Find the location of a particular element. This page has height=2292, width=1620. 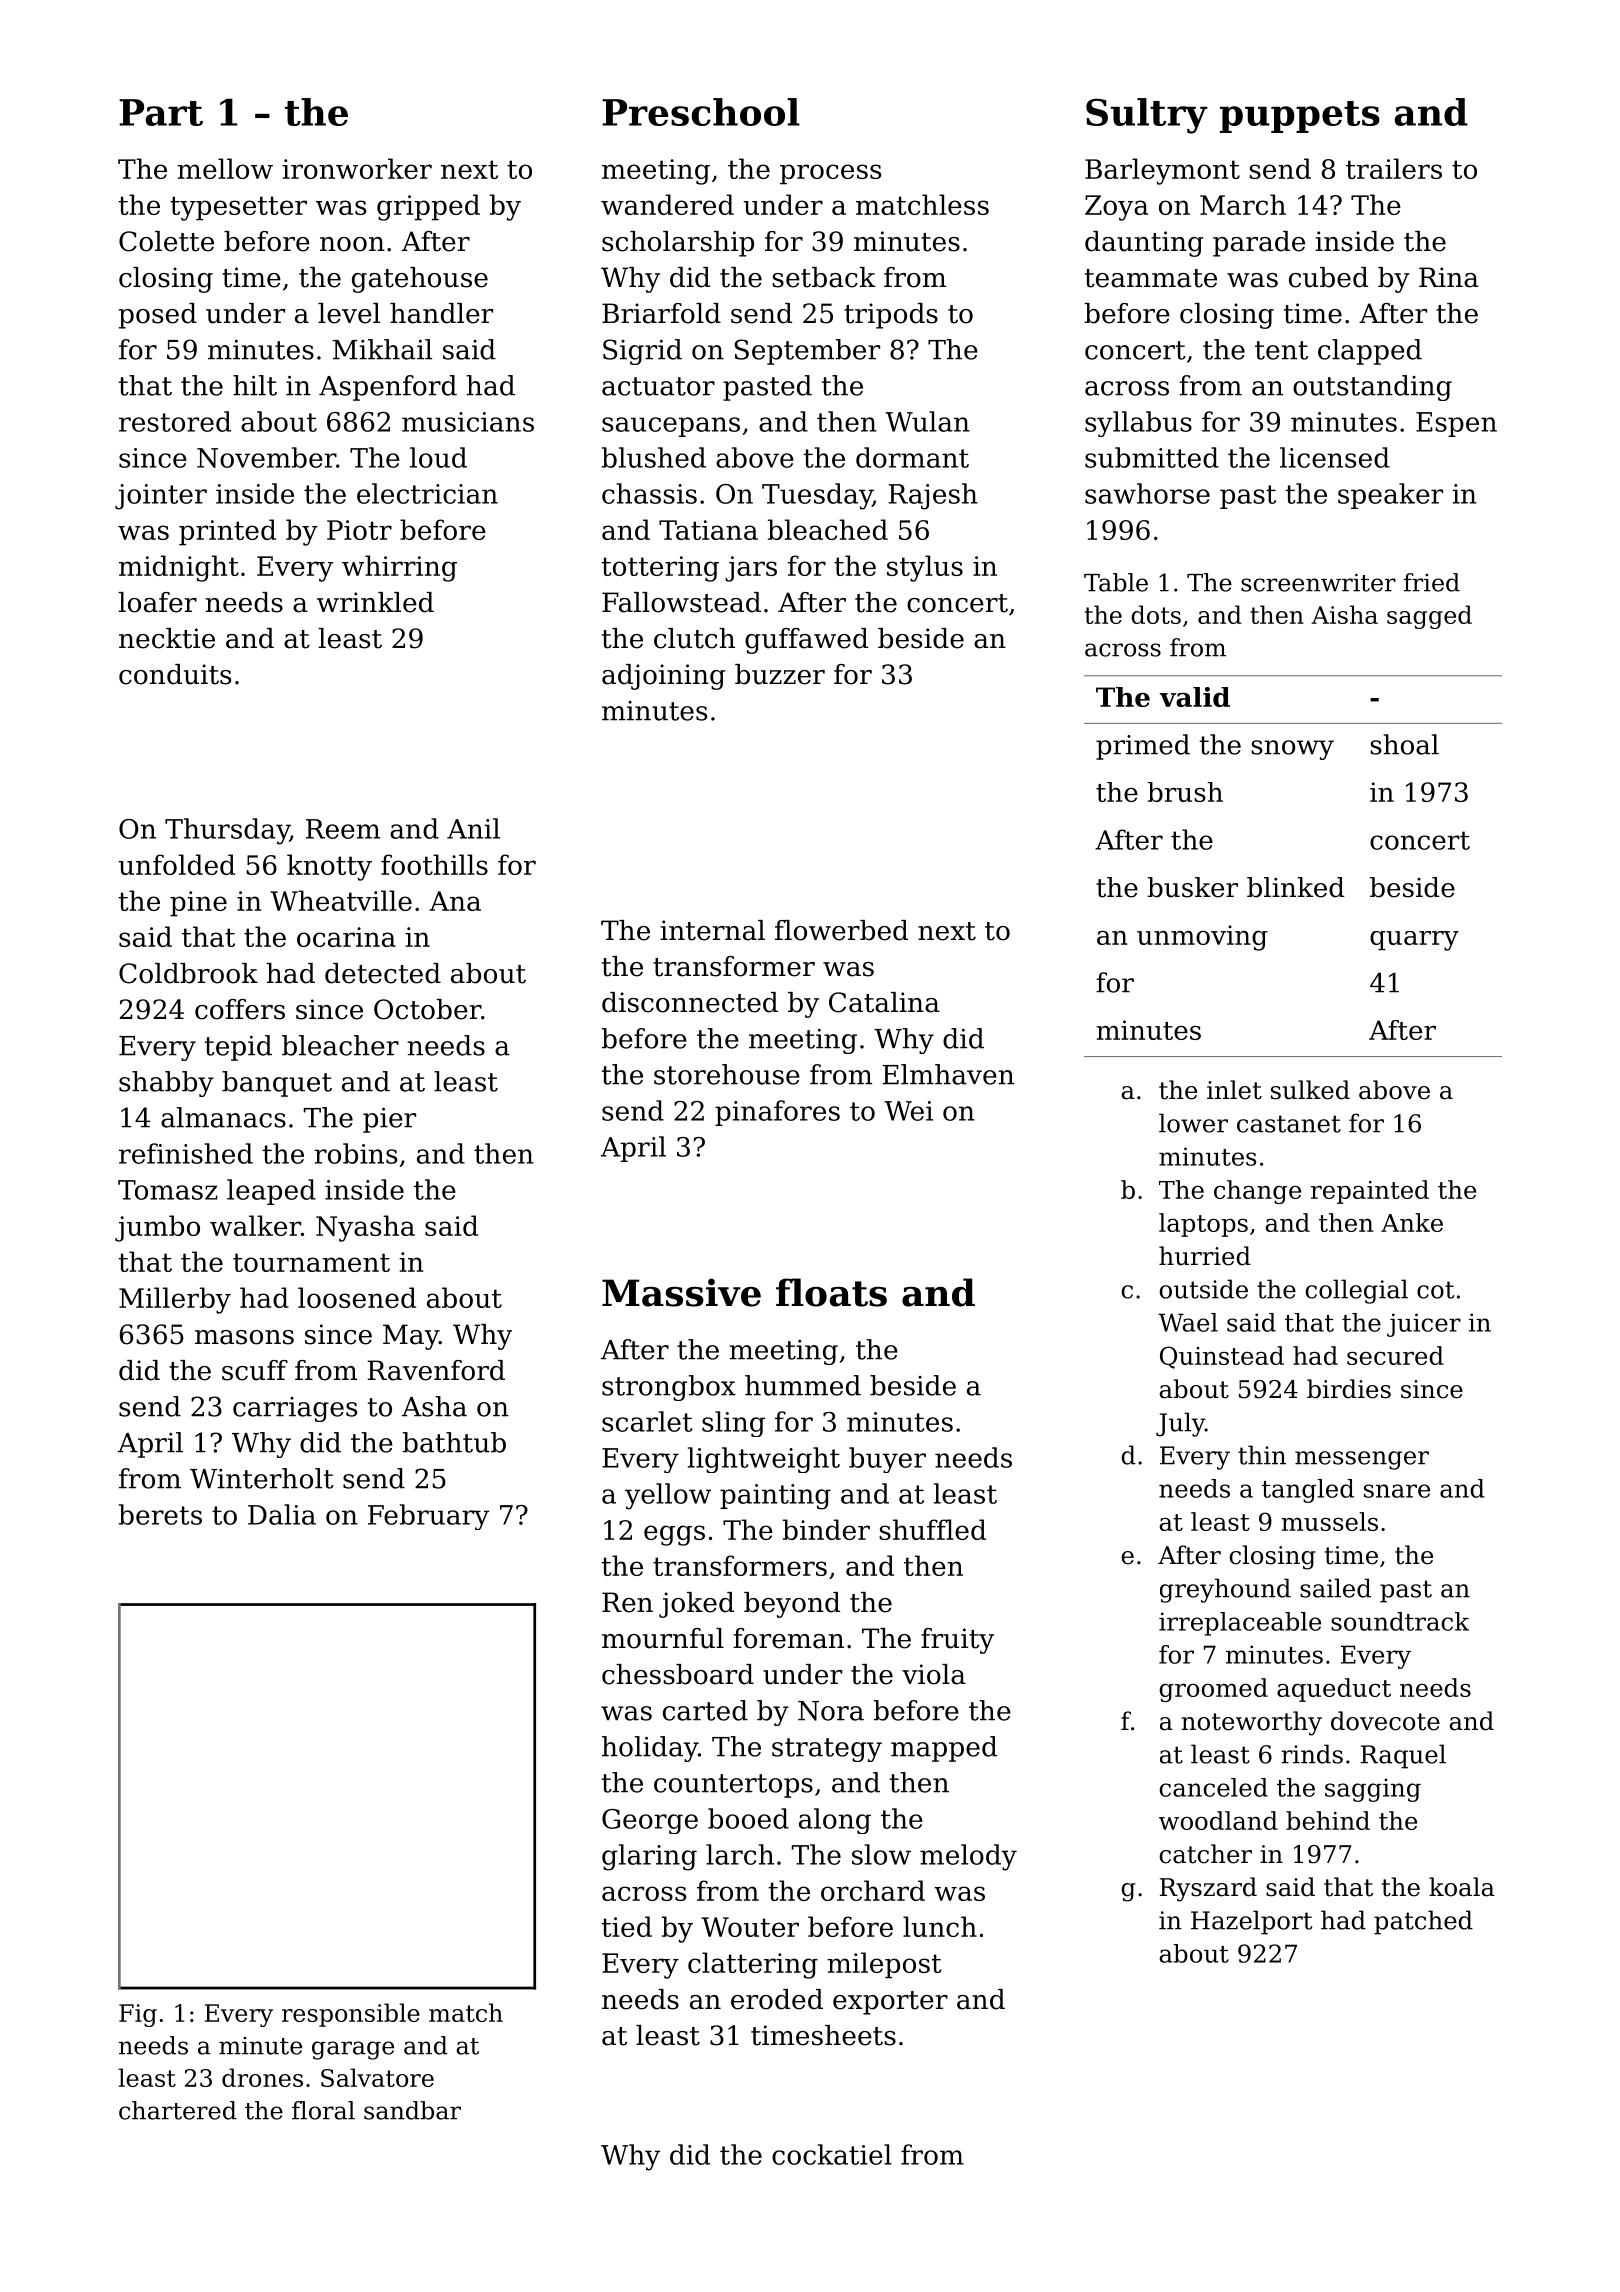

outstanding is located at coordinates (1372, 388).
